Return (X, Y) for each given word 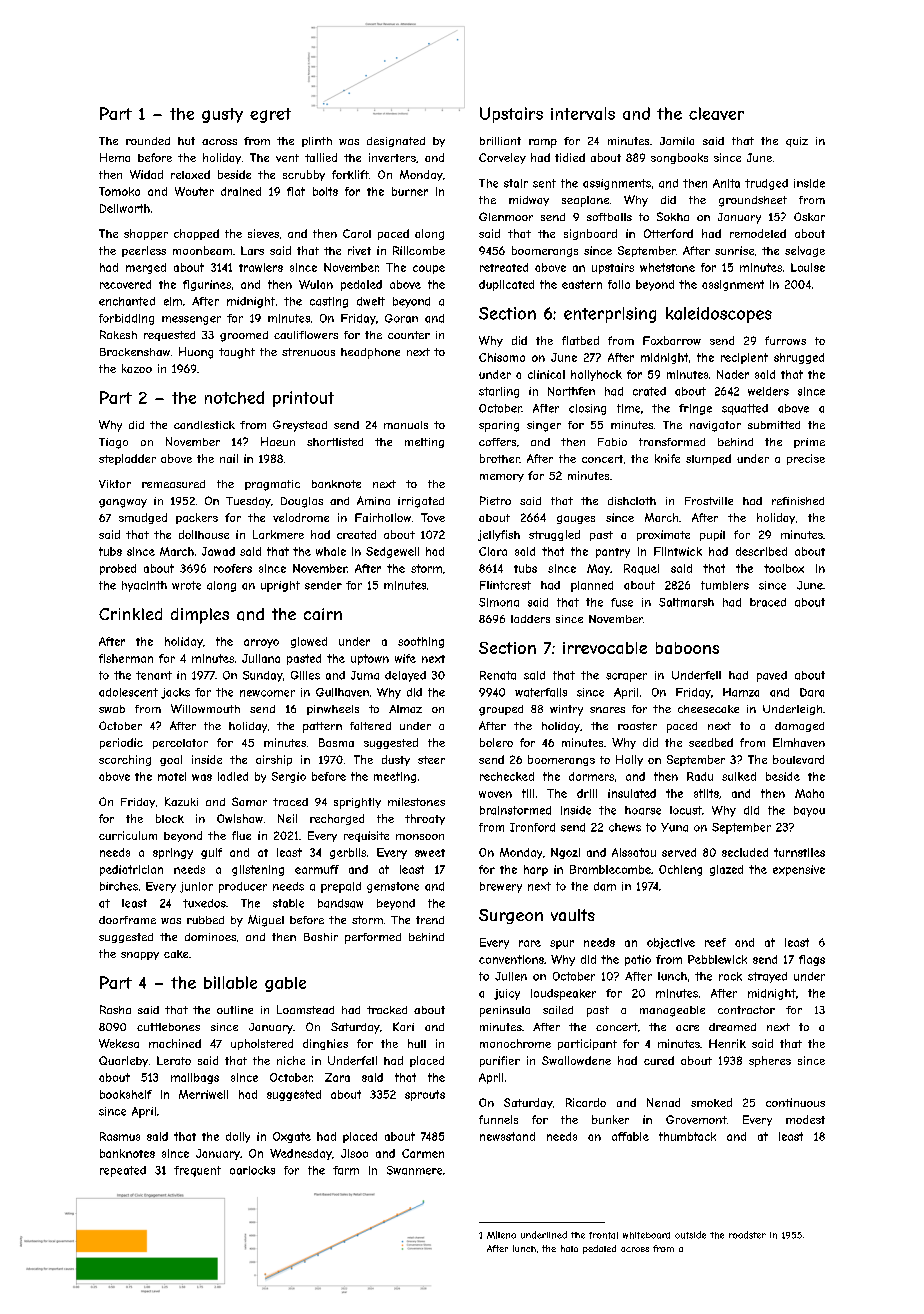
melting (424, 443)
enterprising (610, 315)
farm (346, 1170)
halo (569, 1248)
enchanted (127, 301)
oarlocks (252, 1170)
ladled (233, 776)
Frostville (709, 501)
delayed (405, 676)
